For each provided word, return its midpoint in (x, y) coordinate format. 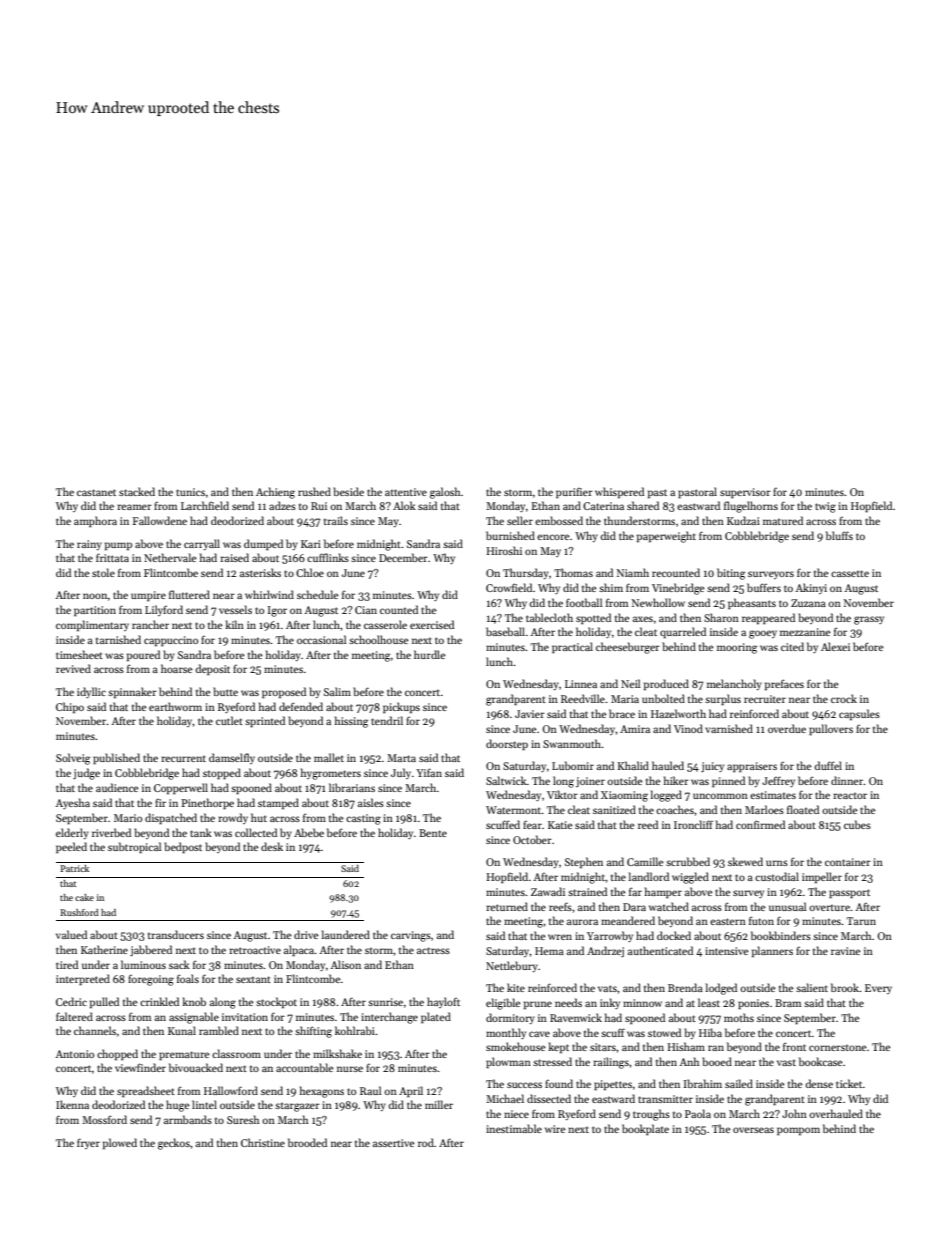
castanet (96, 492)
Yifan (429, 772)
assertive (394, 1143)
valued (71, 934)
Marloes (764, 809)
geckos (174, 1144)
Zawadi (548, 891)
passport (849, 894)
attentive (406, 492)
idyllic (91, 692)
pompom (798, 1131)
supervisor (745, 493)
